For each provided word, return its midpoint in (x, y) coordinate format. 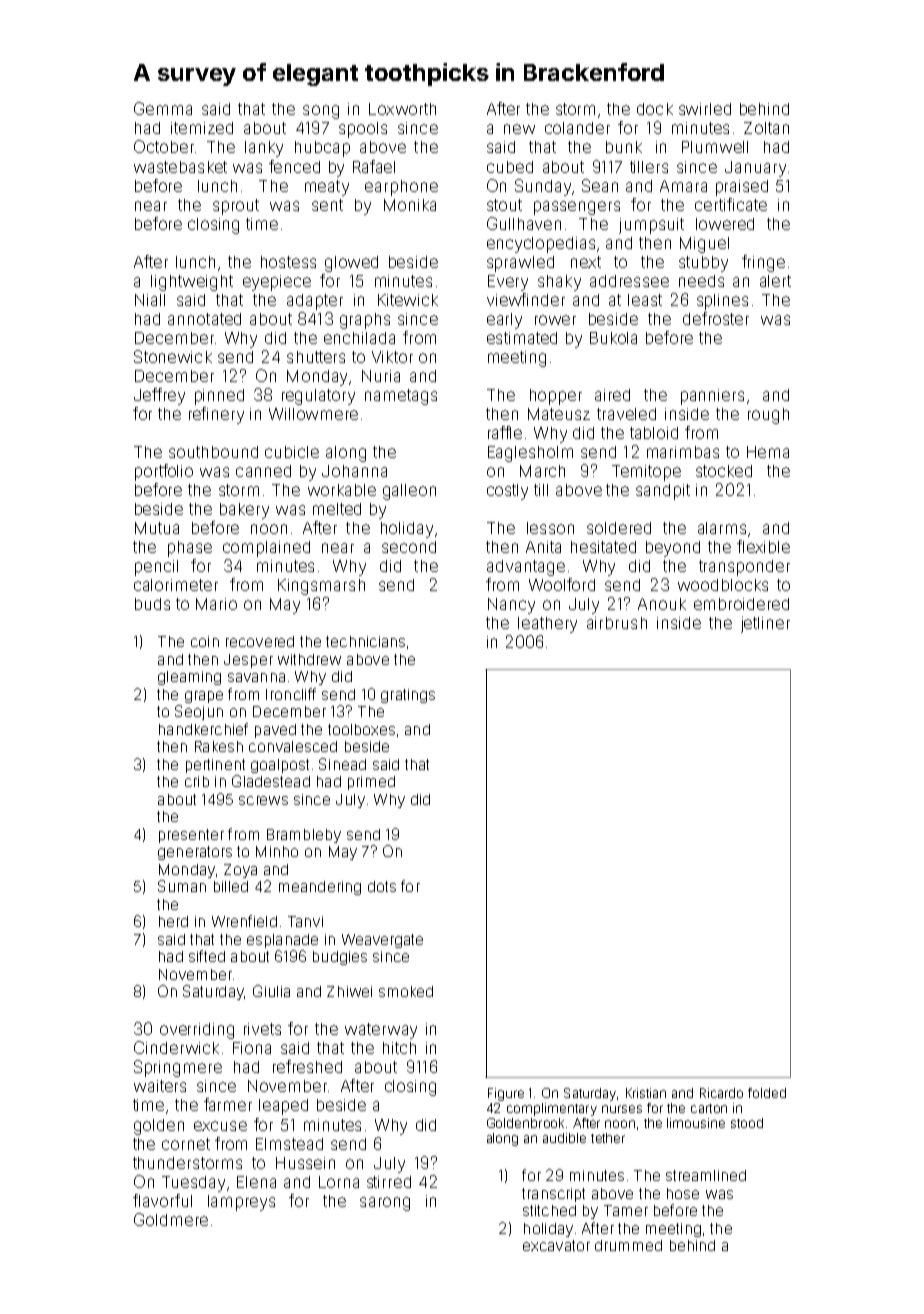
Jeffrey (159, 396)
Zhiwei (349, 991)
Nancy (511, 606)
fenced (294, 166)
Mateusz (559, 414)
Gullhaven (524, 223)
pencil (156, 568)
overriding (197, 1031)
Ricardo (721, 1093)
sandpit (663, 492)
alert (775, 281)
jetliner (765, 625)
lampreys (241, 1203)
